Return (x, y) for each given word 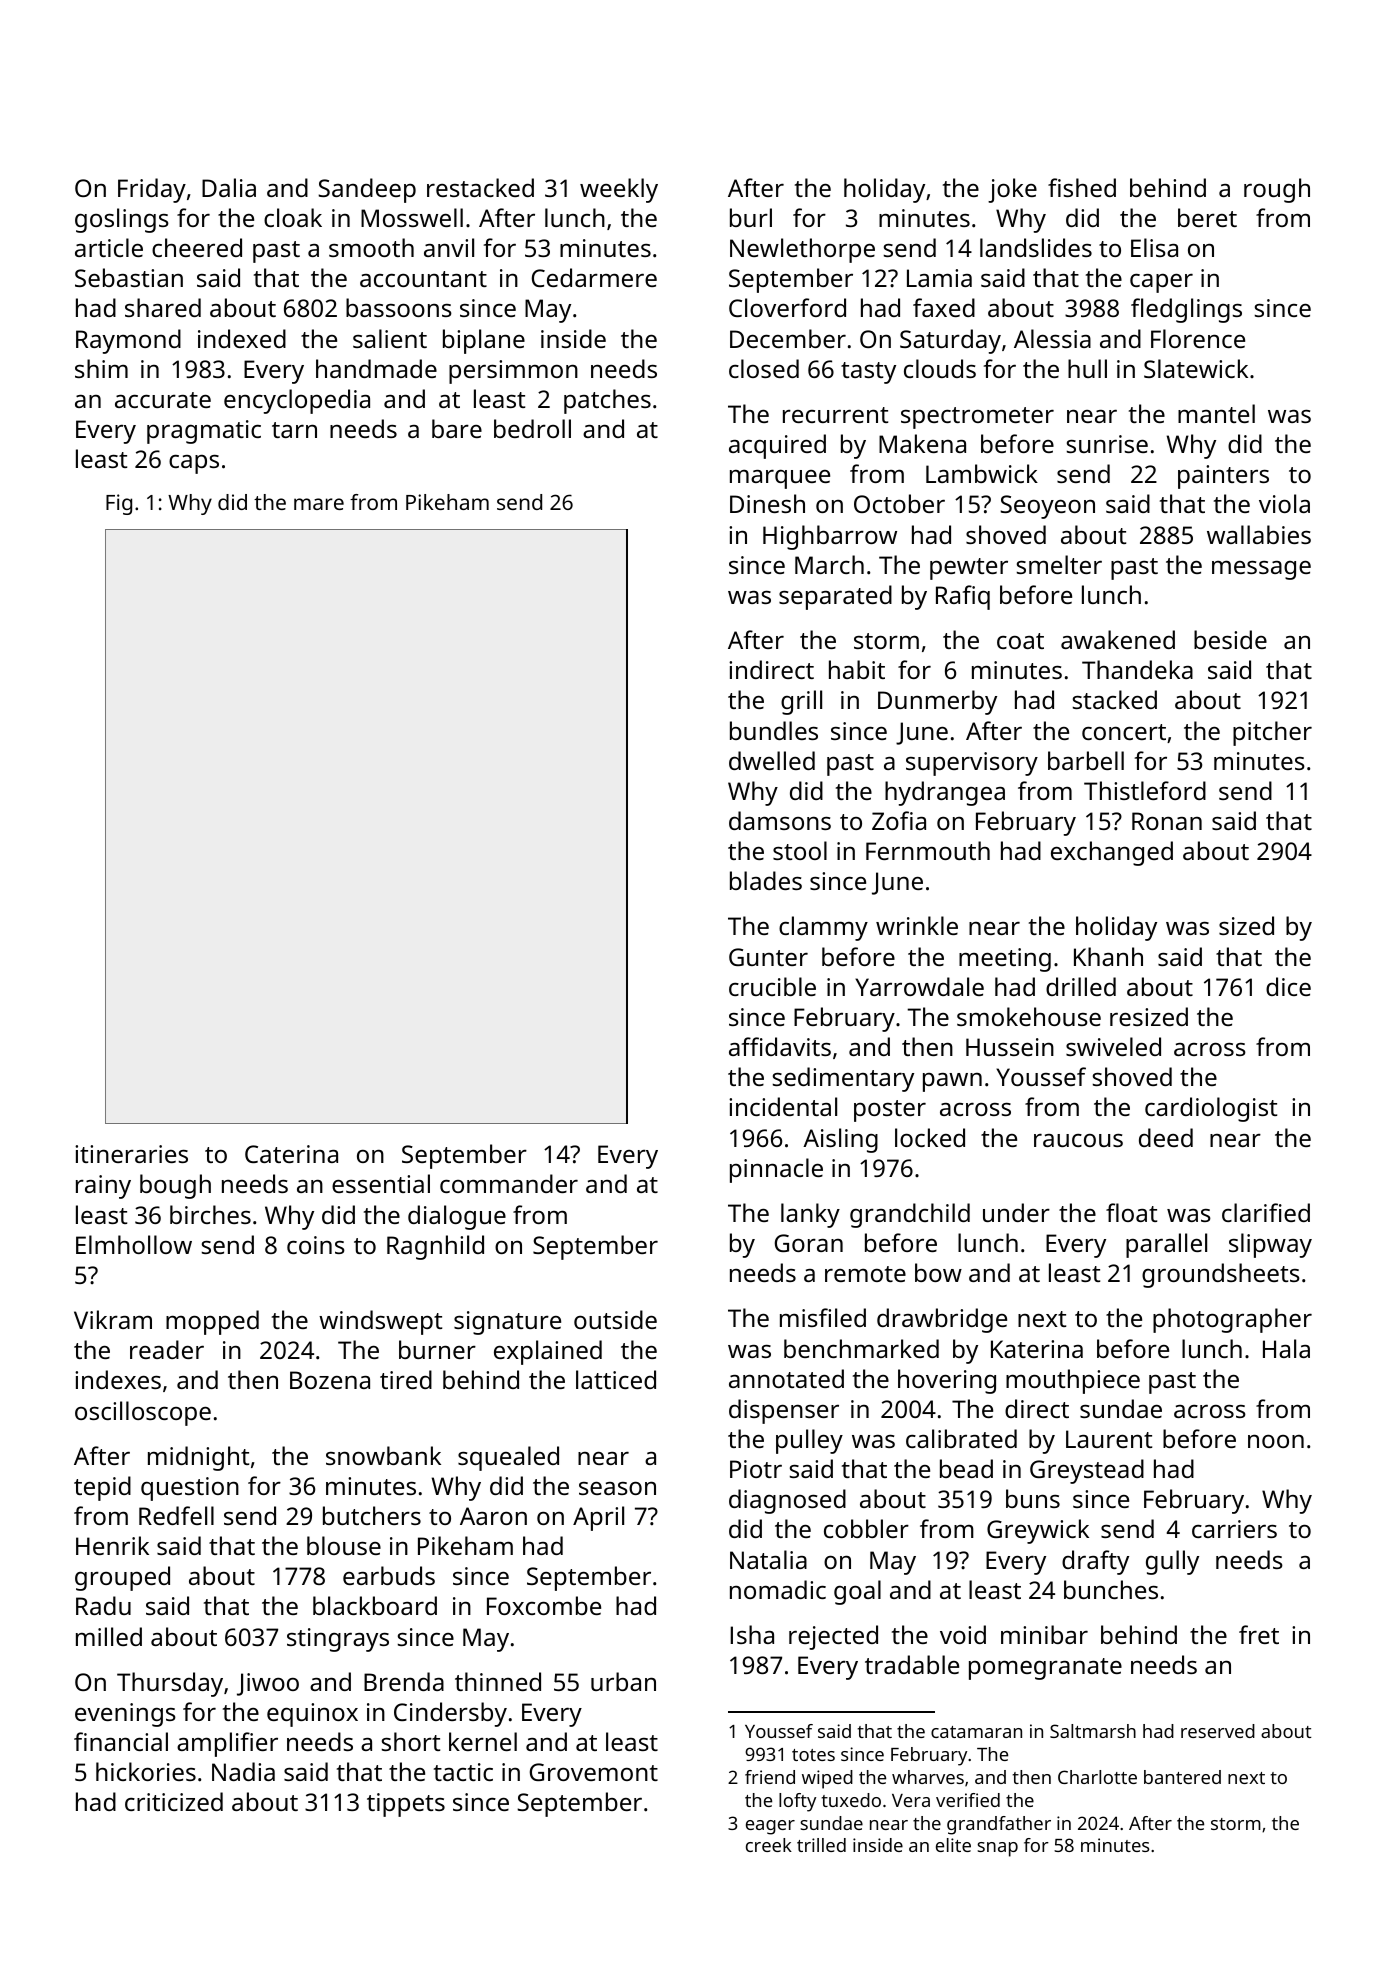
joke (1012, 190)
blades (766, 880)
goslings (122, 220)
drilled (1081, 986)
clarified (1266, 1212)
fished (1082, 187)
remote (865, 1274)
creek (769, 1845)
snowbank (383, 1455)
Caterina (291, 1154)
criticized (174, 1801)
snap (997, 1849)
